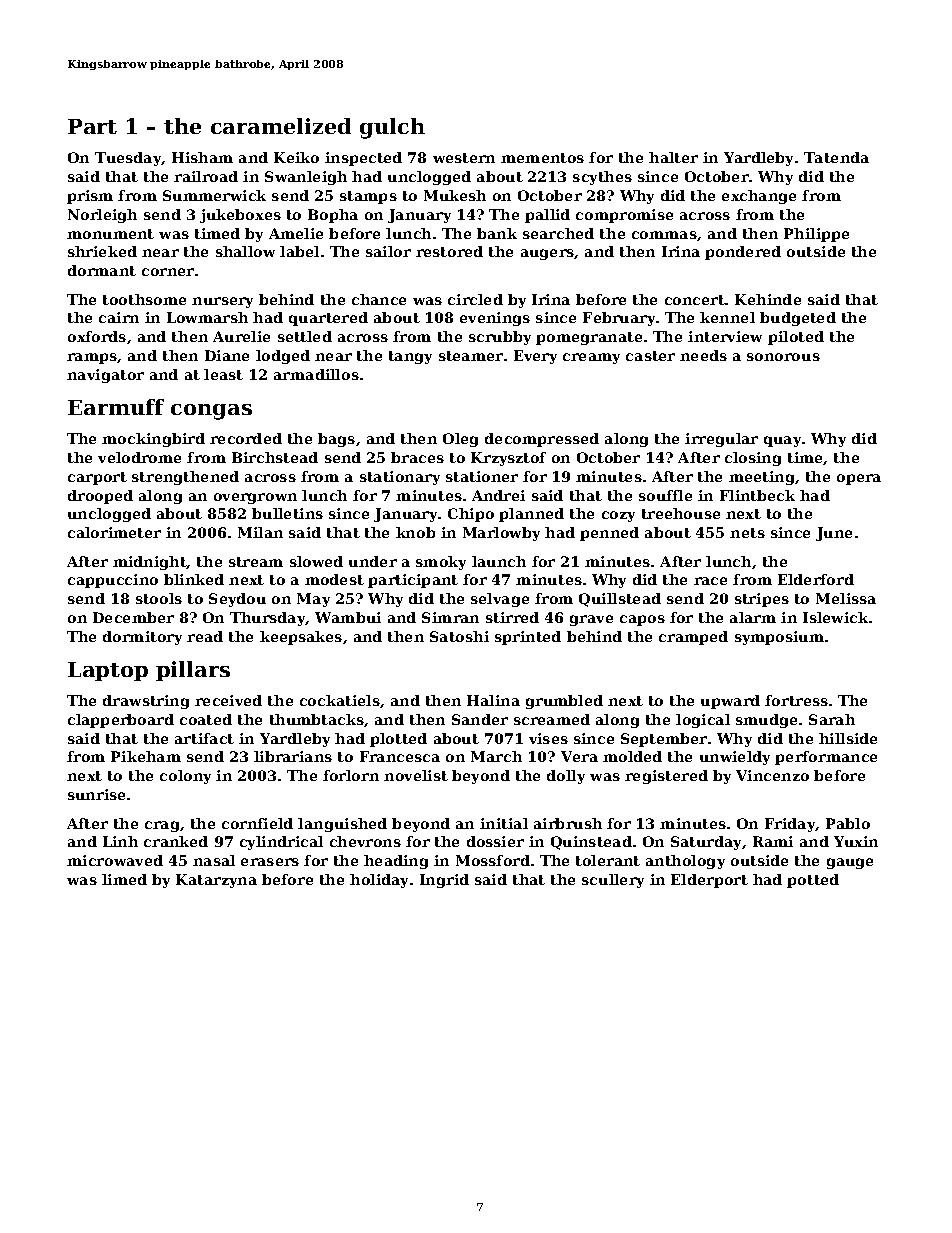 The height and width of the screenshot is (1233, 952). Describe the element at coordinates (747, 533) in the screenshot. I see `nets` at that location.
